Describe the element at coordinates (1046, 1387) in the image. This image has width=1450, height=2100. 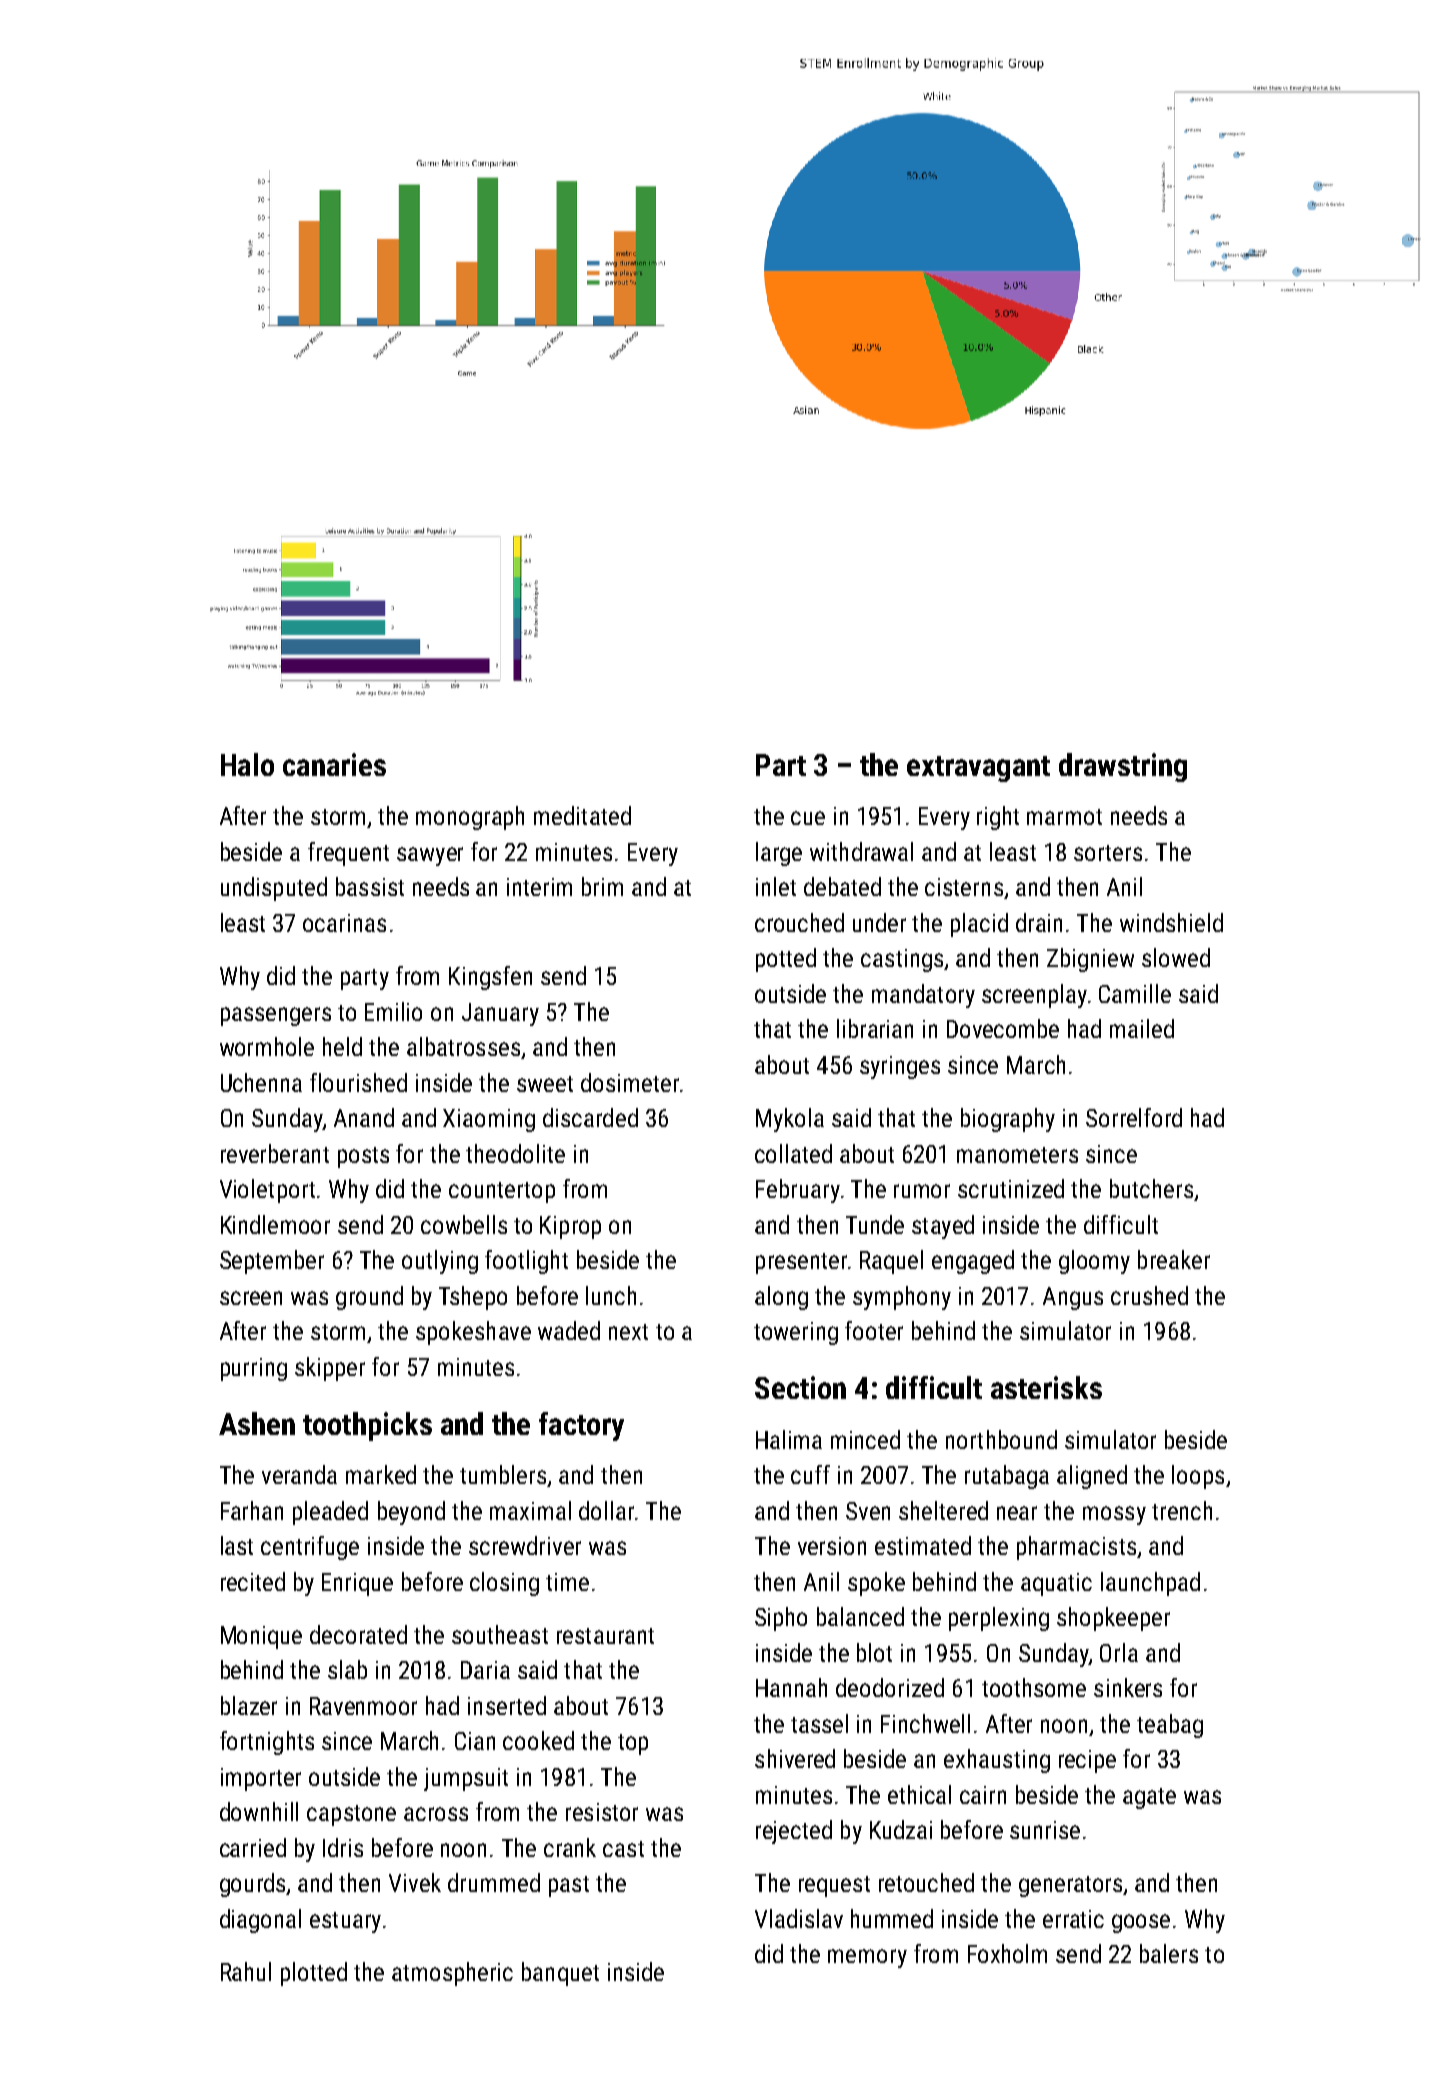
I see `asterisks` at that location.
